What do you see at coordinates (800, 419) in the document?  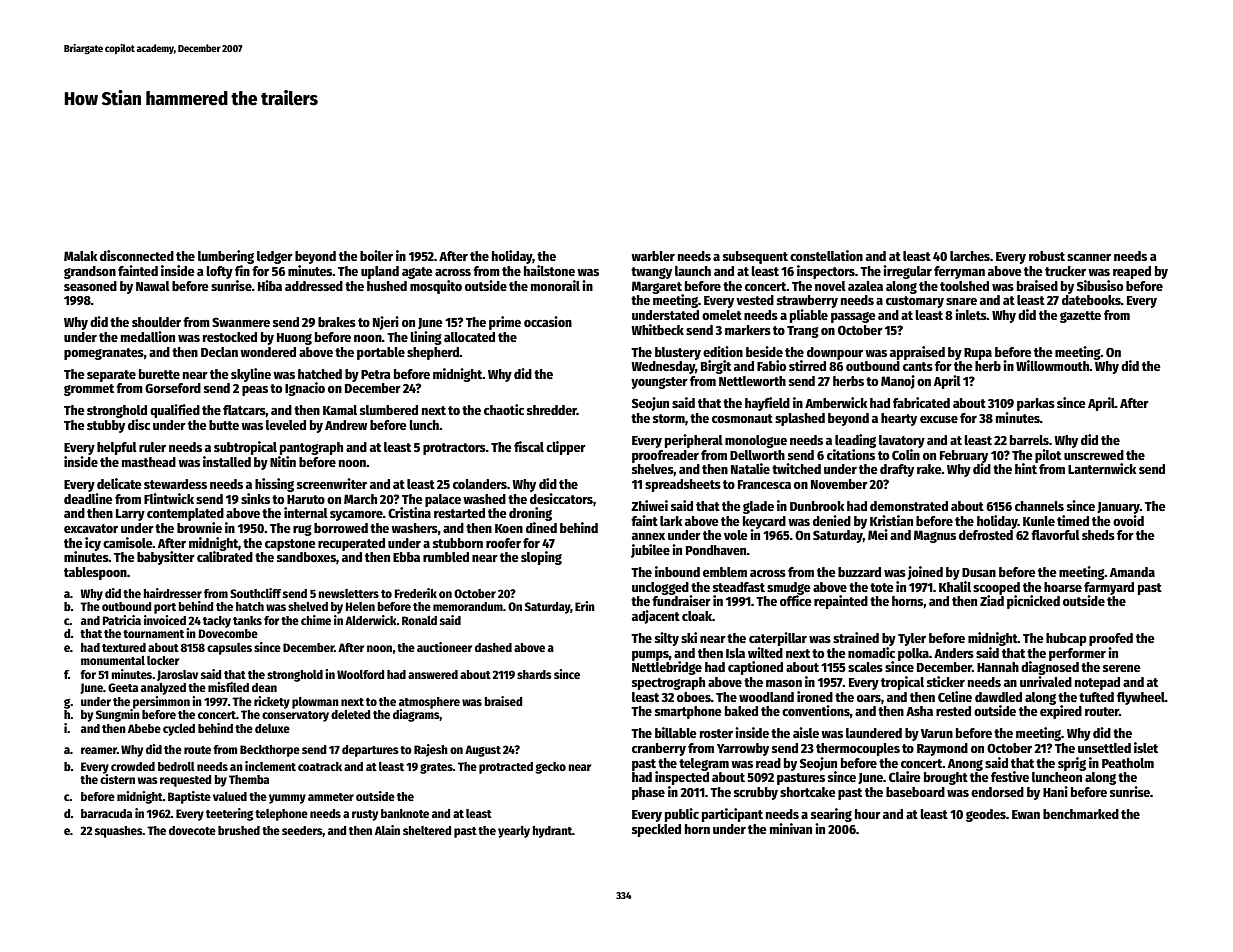 I see `splashed` at bounding box center [800, 419].
